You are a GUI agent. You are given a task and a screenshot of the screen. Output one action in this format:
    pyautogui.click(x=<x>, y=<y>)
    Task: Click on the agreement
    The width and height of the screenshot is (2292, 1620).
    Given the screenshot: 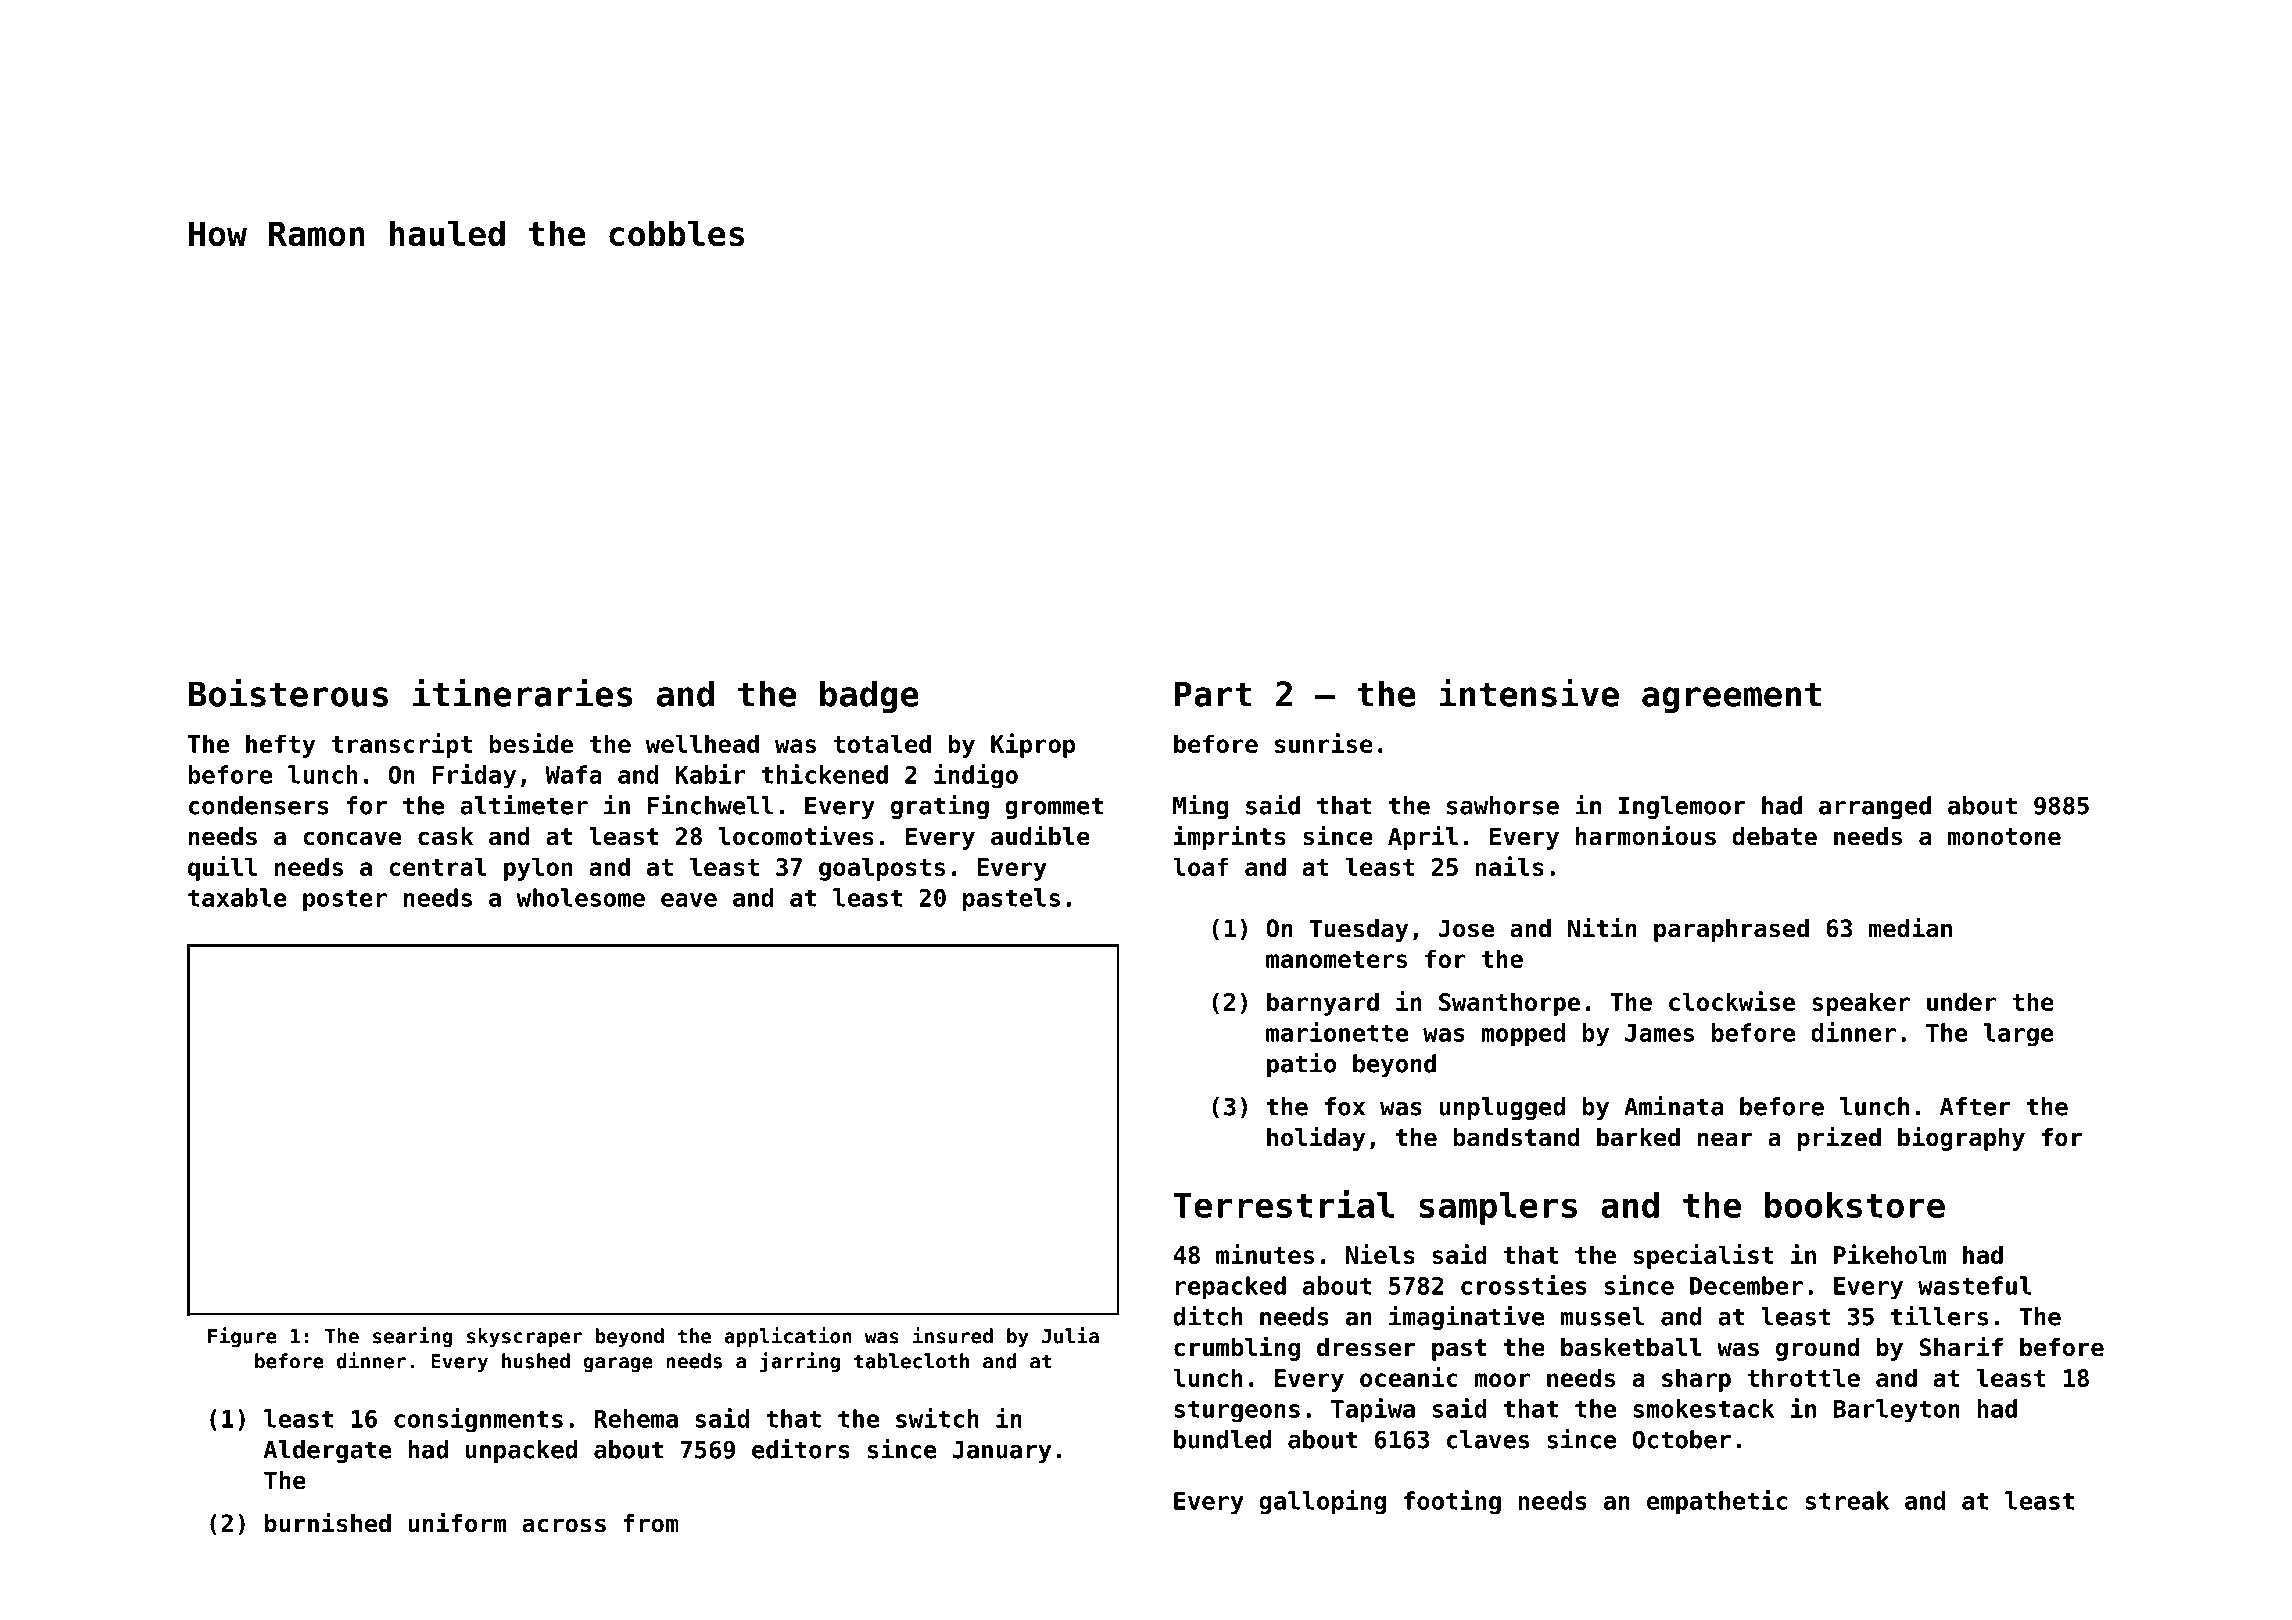 What is the action you would take?
    pyautogui.click(x=1731, y=697)
